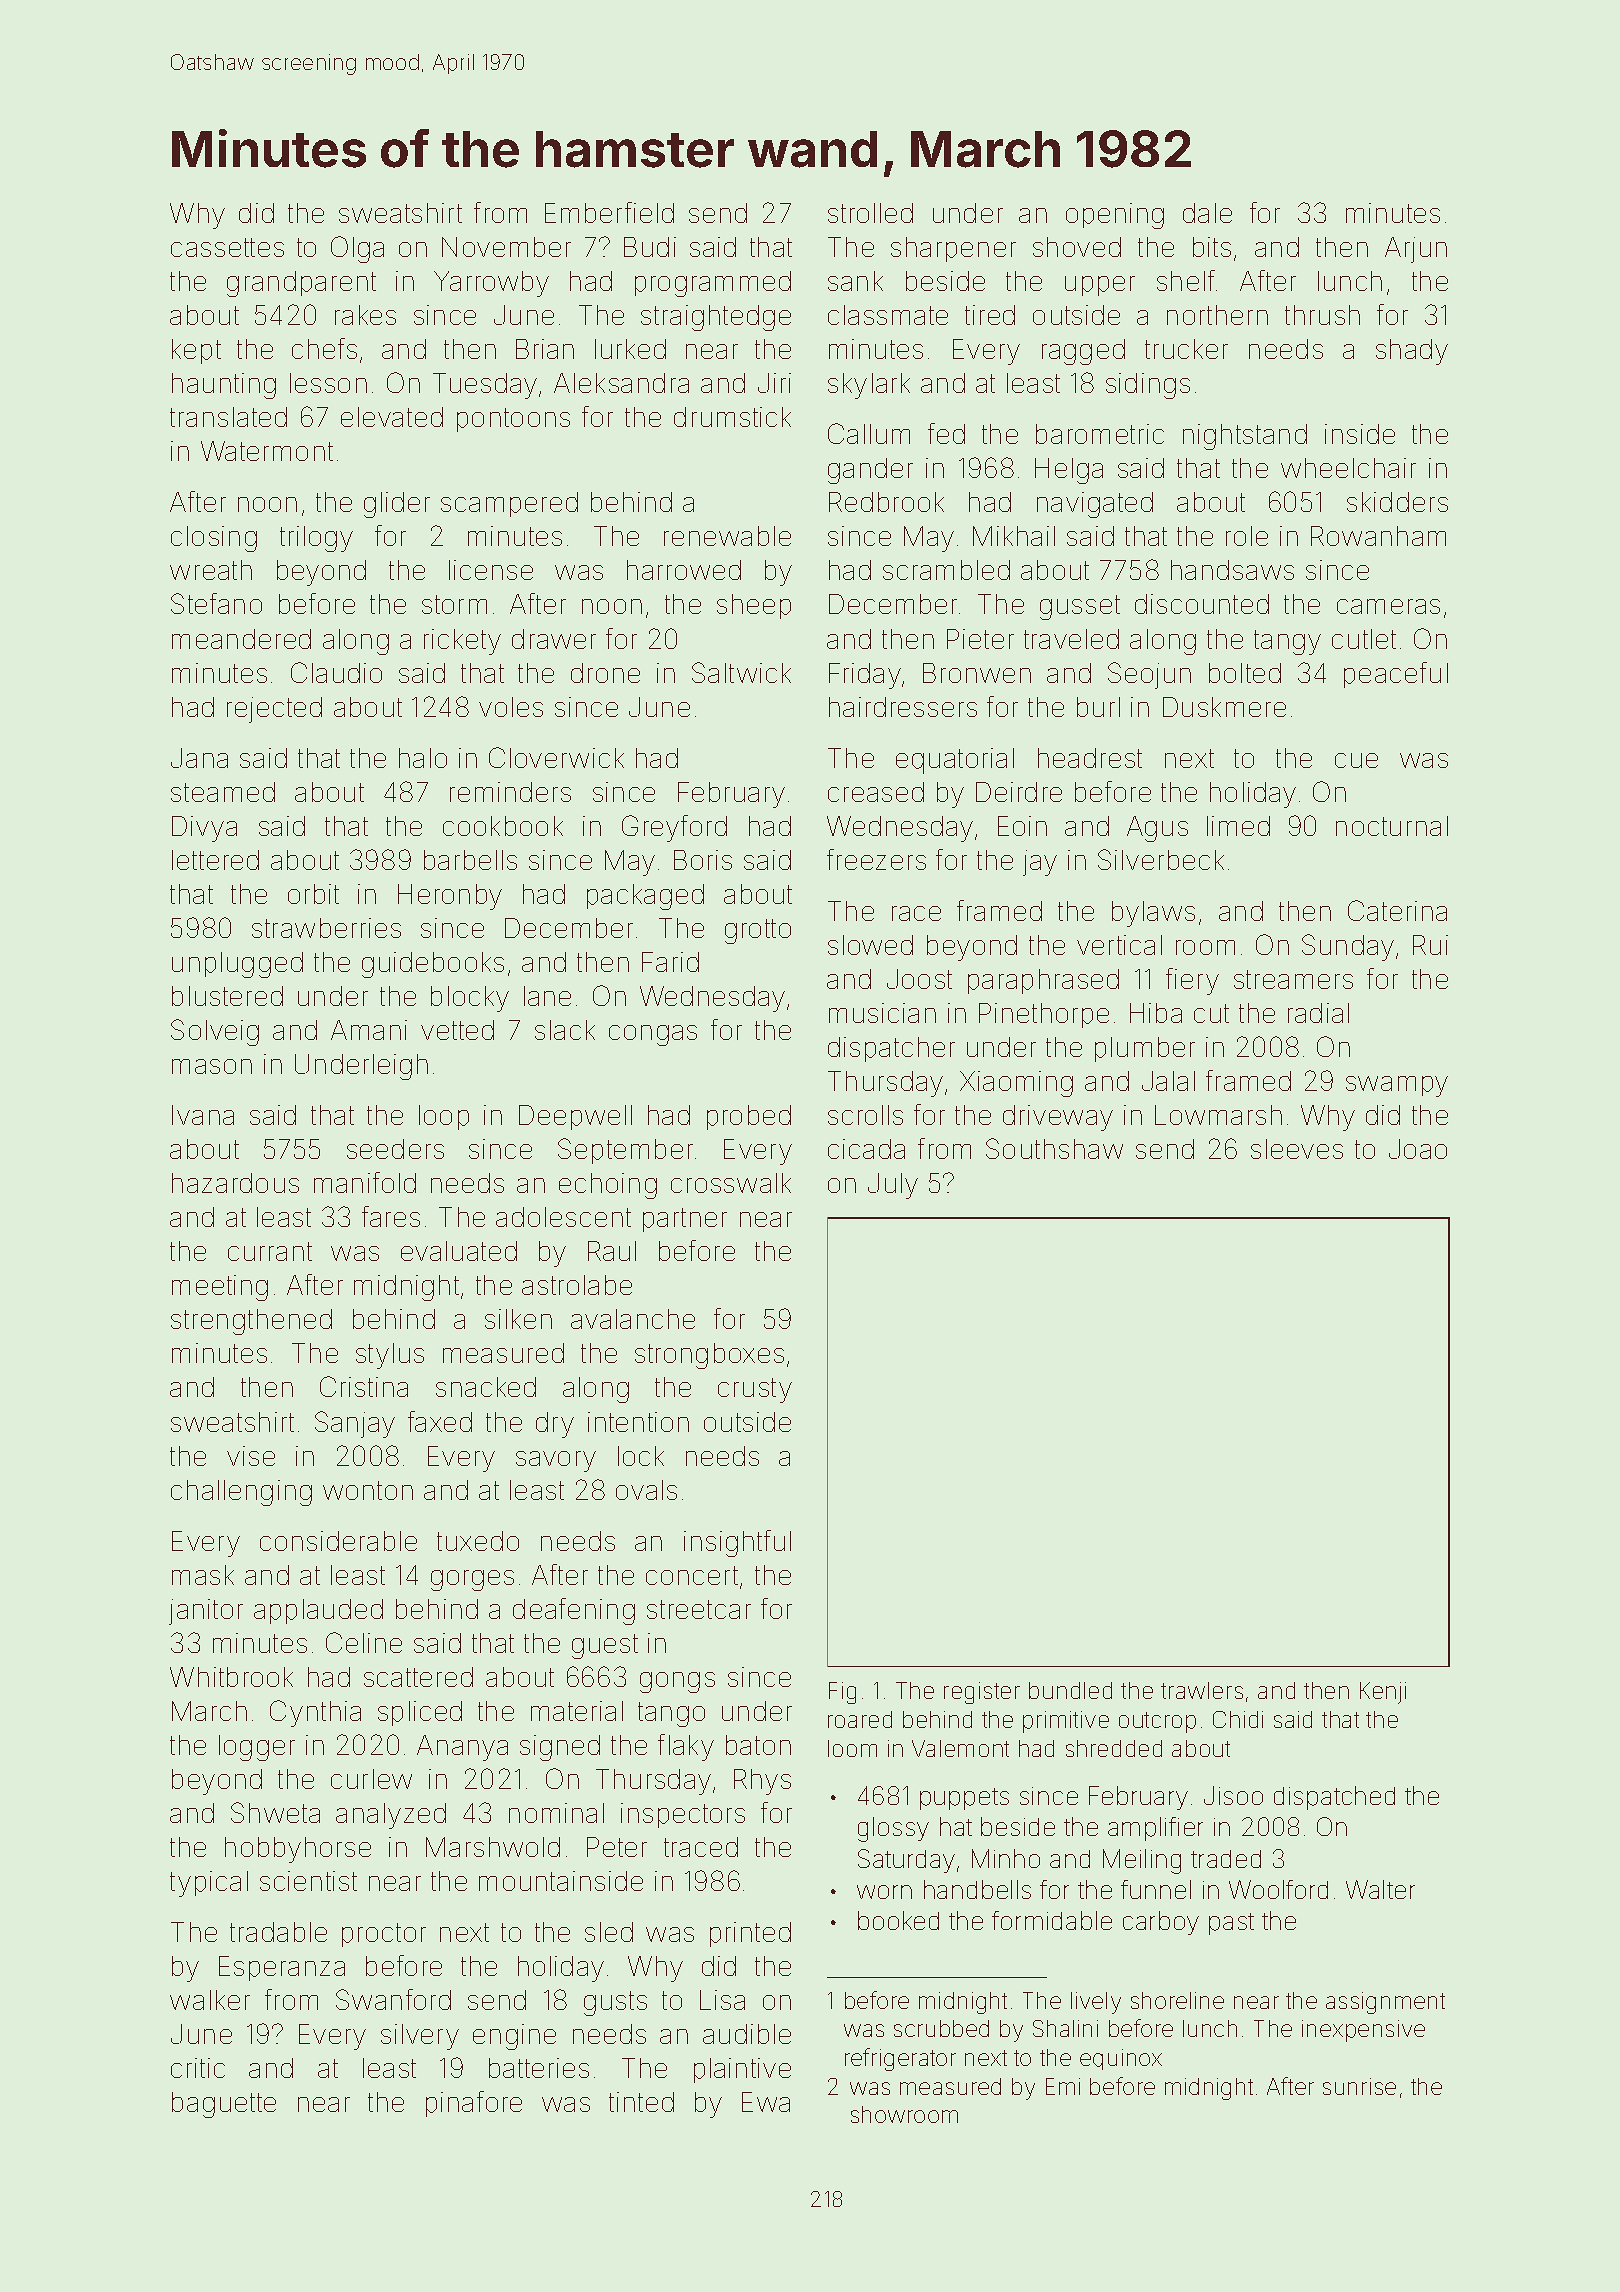 This document has width=1620, height=2292. Describe the element at coordinates (1238, 826) in the document. I see `limed` at that location.
